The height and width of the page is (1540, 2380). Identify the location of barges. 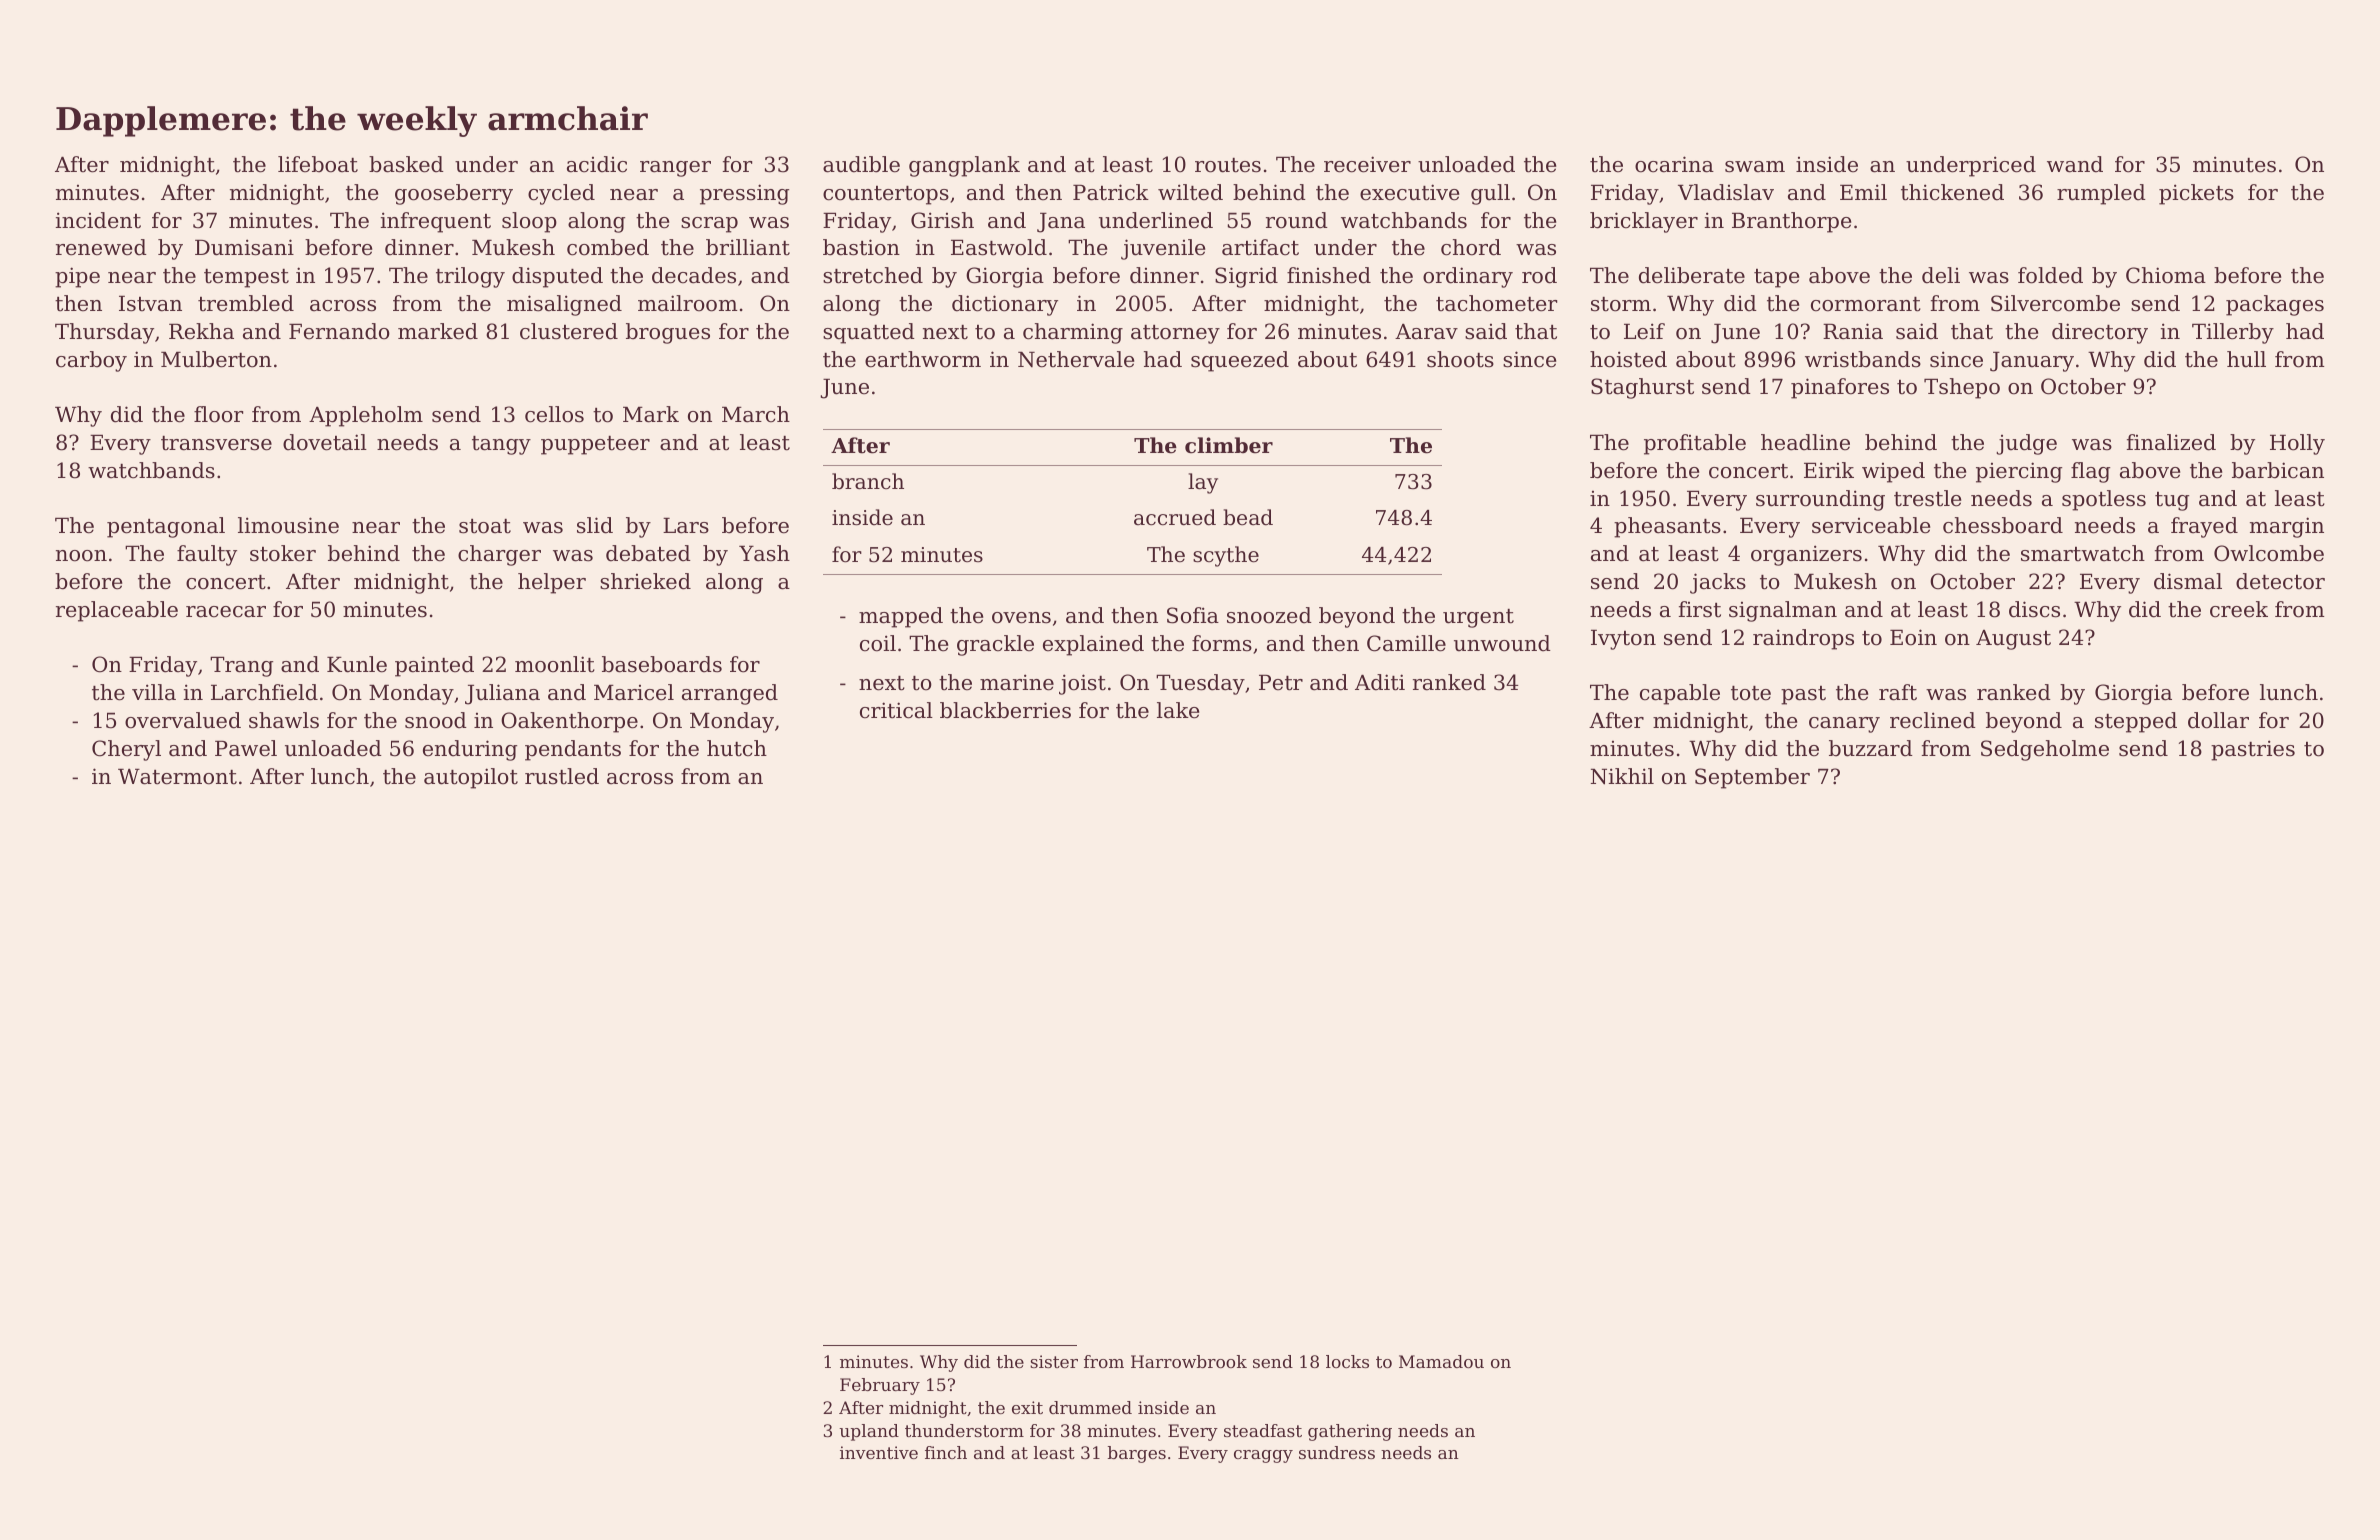
(1137, 1454).
